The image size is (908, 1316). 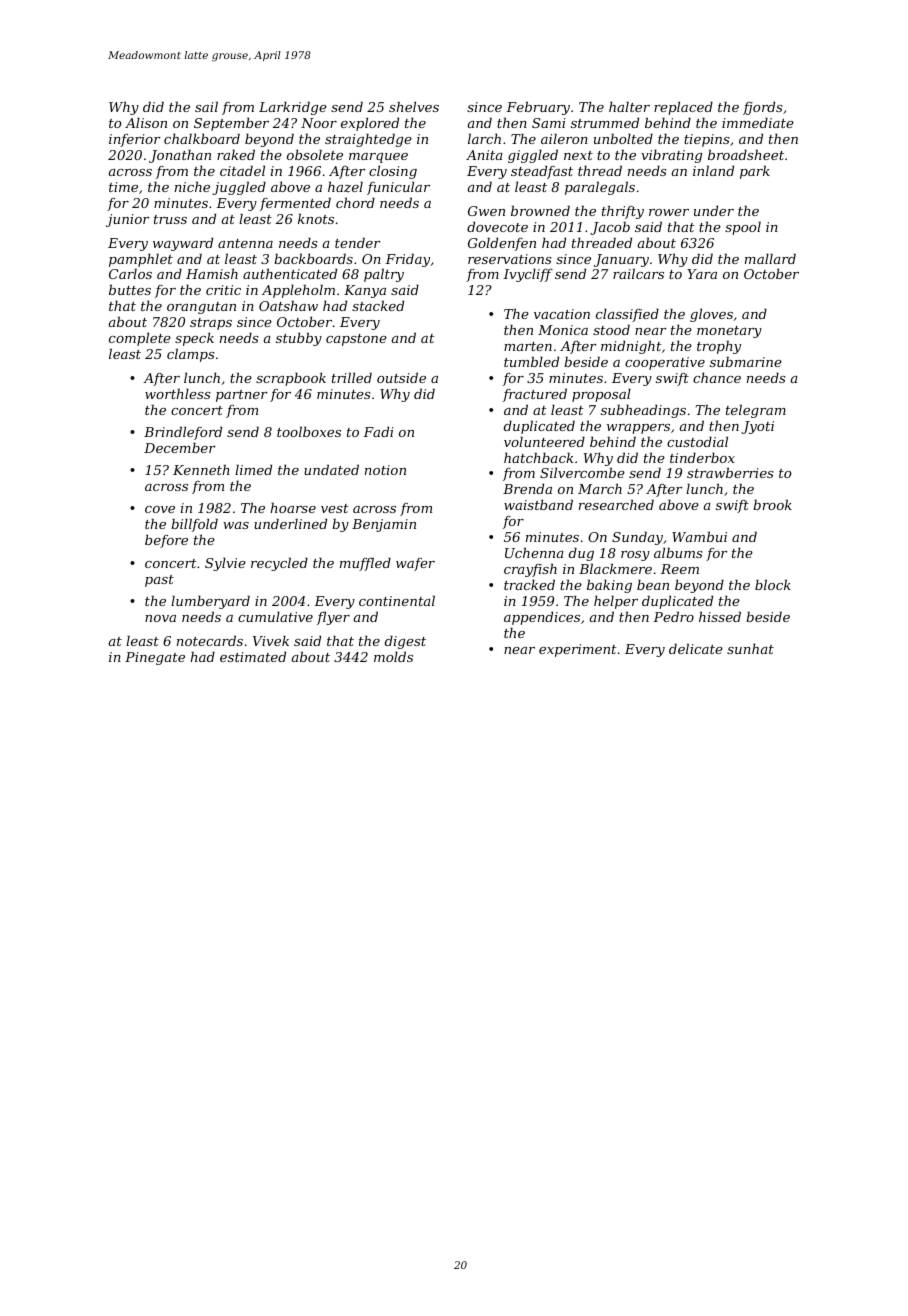 I want to click on capstone, so click(x=356, y=340).
